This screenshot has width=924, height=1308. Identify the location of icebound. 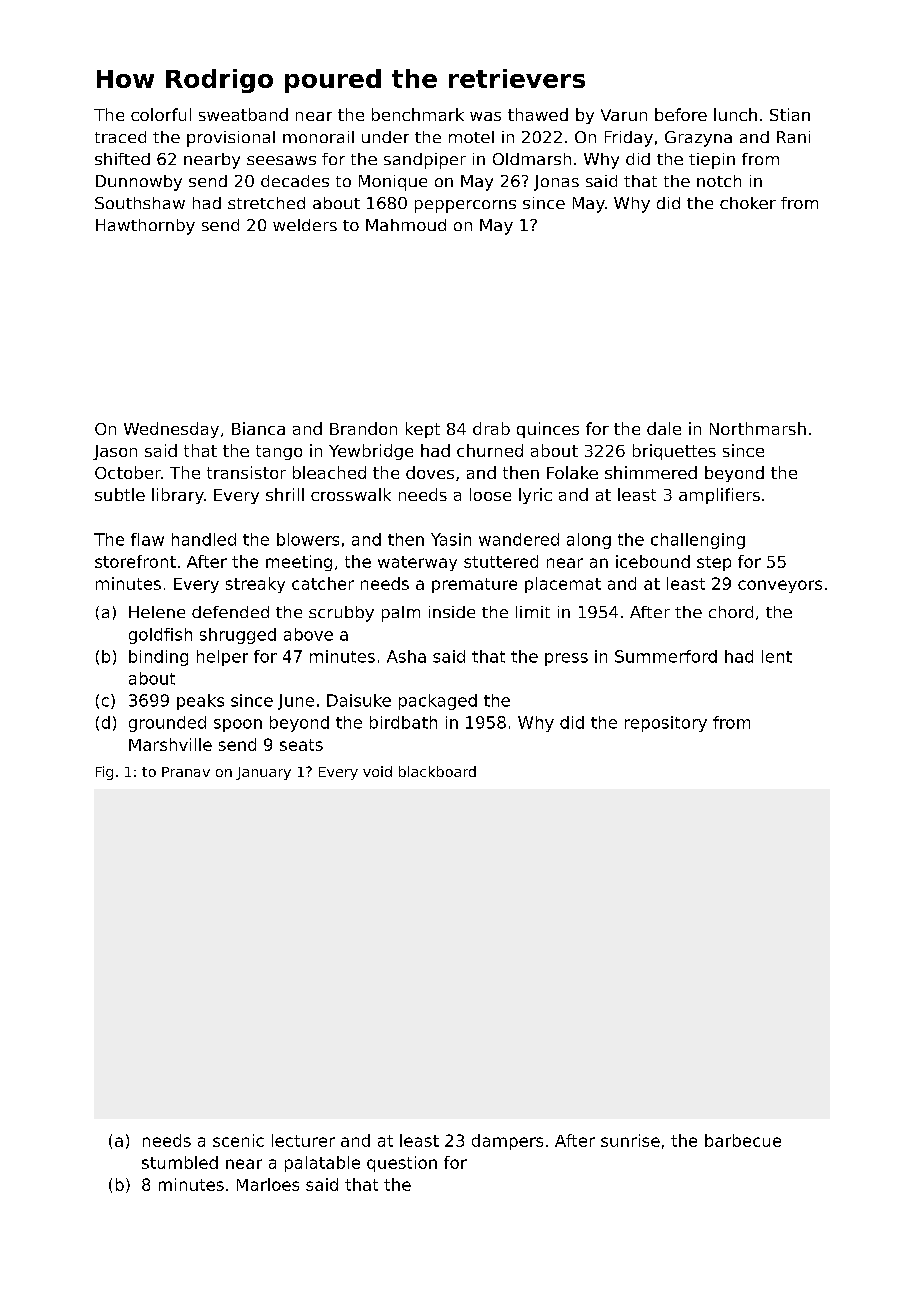
(653, 561).
